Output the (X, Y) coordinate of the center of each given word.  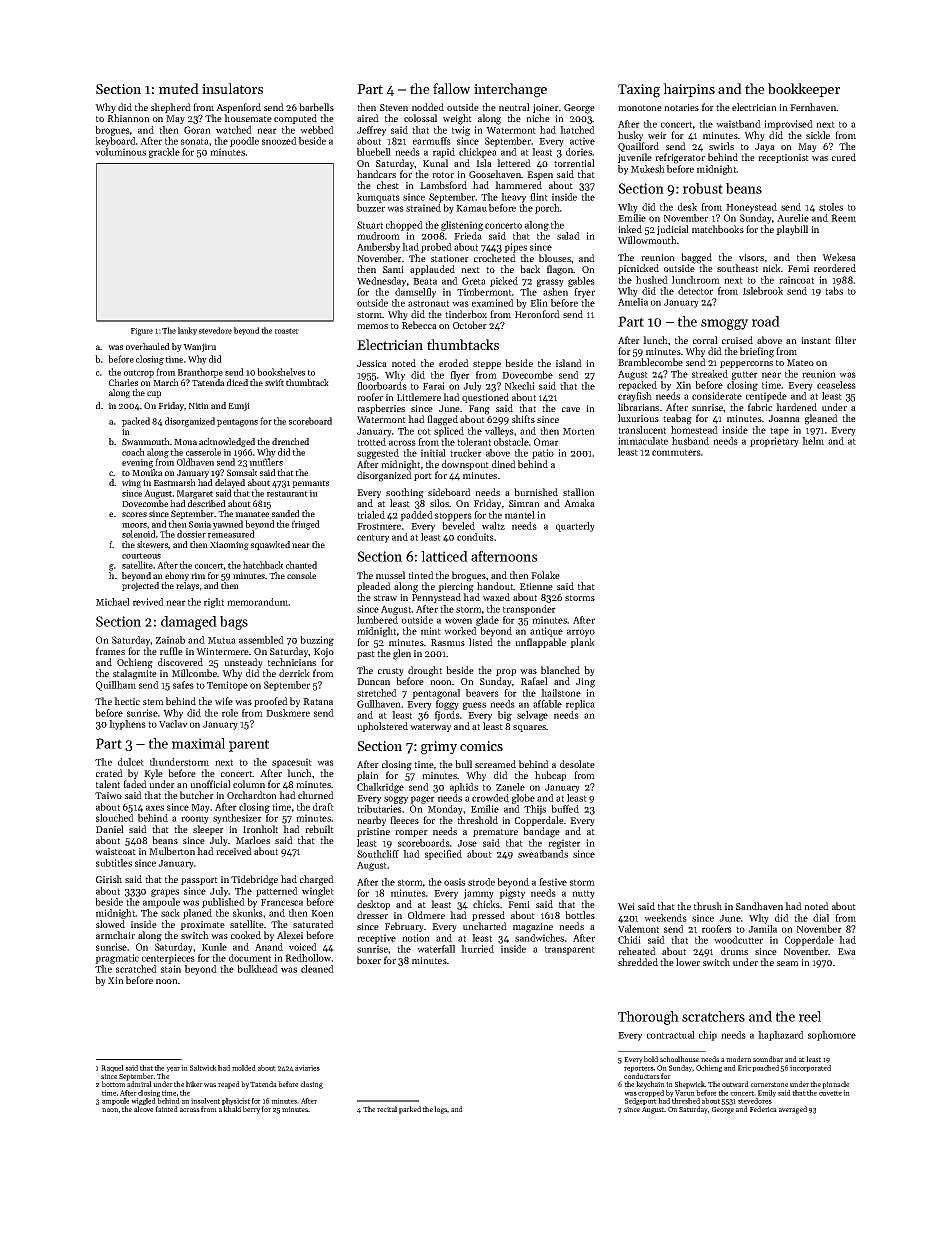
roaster (287, 331)
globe (523, 799)
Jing (585, 683)
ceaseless (836, 385)
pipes (515, 248)
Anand (269, 947)
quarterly (575, 527)
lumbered (377, 620)
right (214, 603)
